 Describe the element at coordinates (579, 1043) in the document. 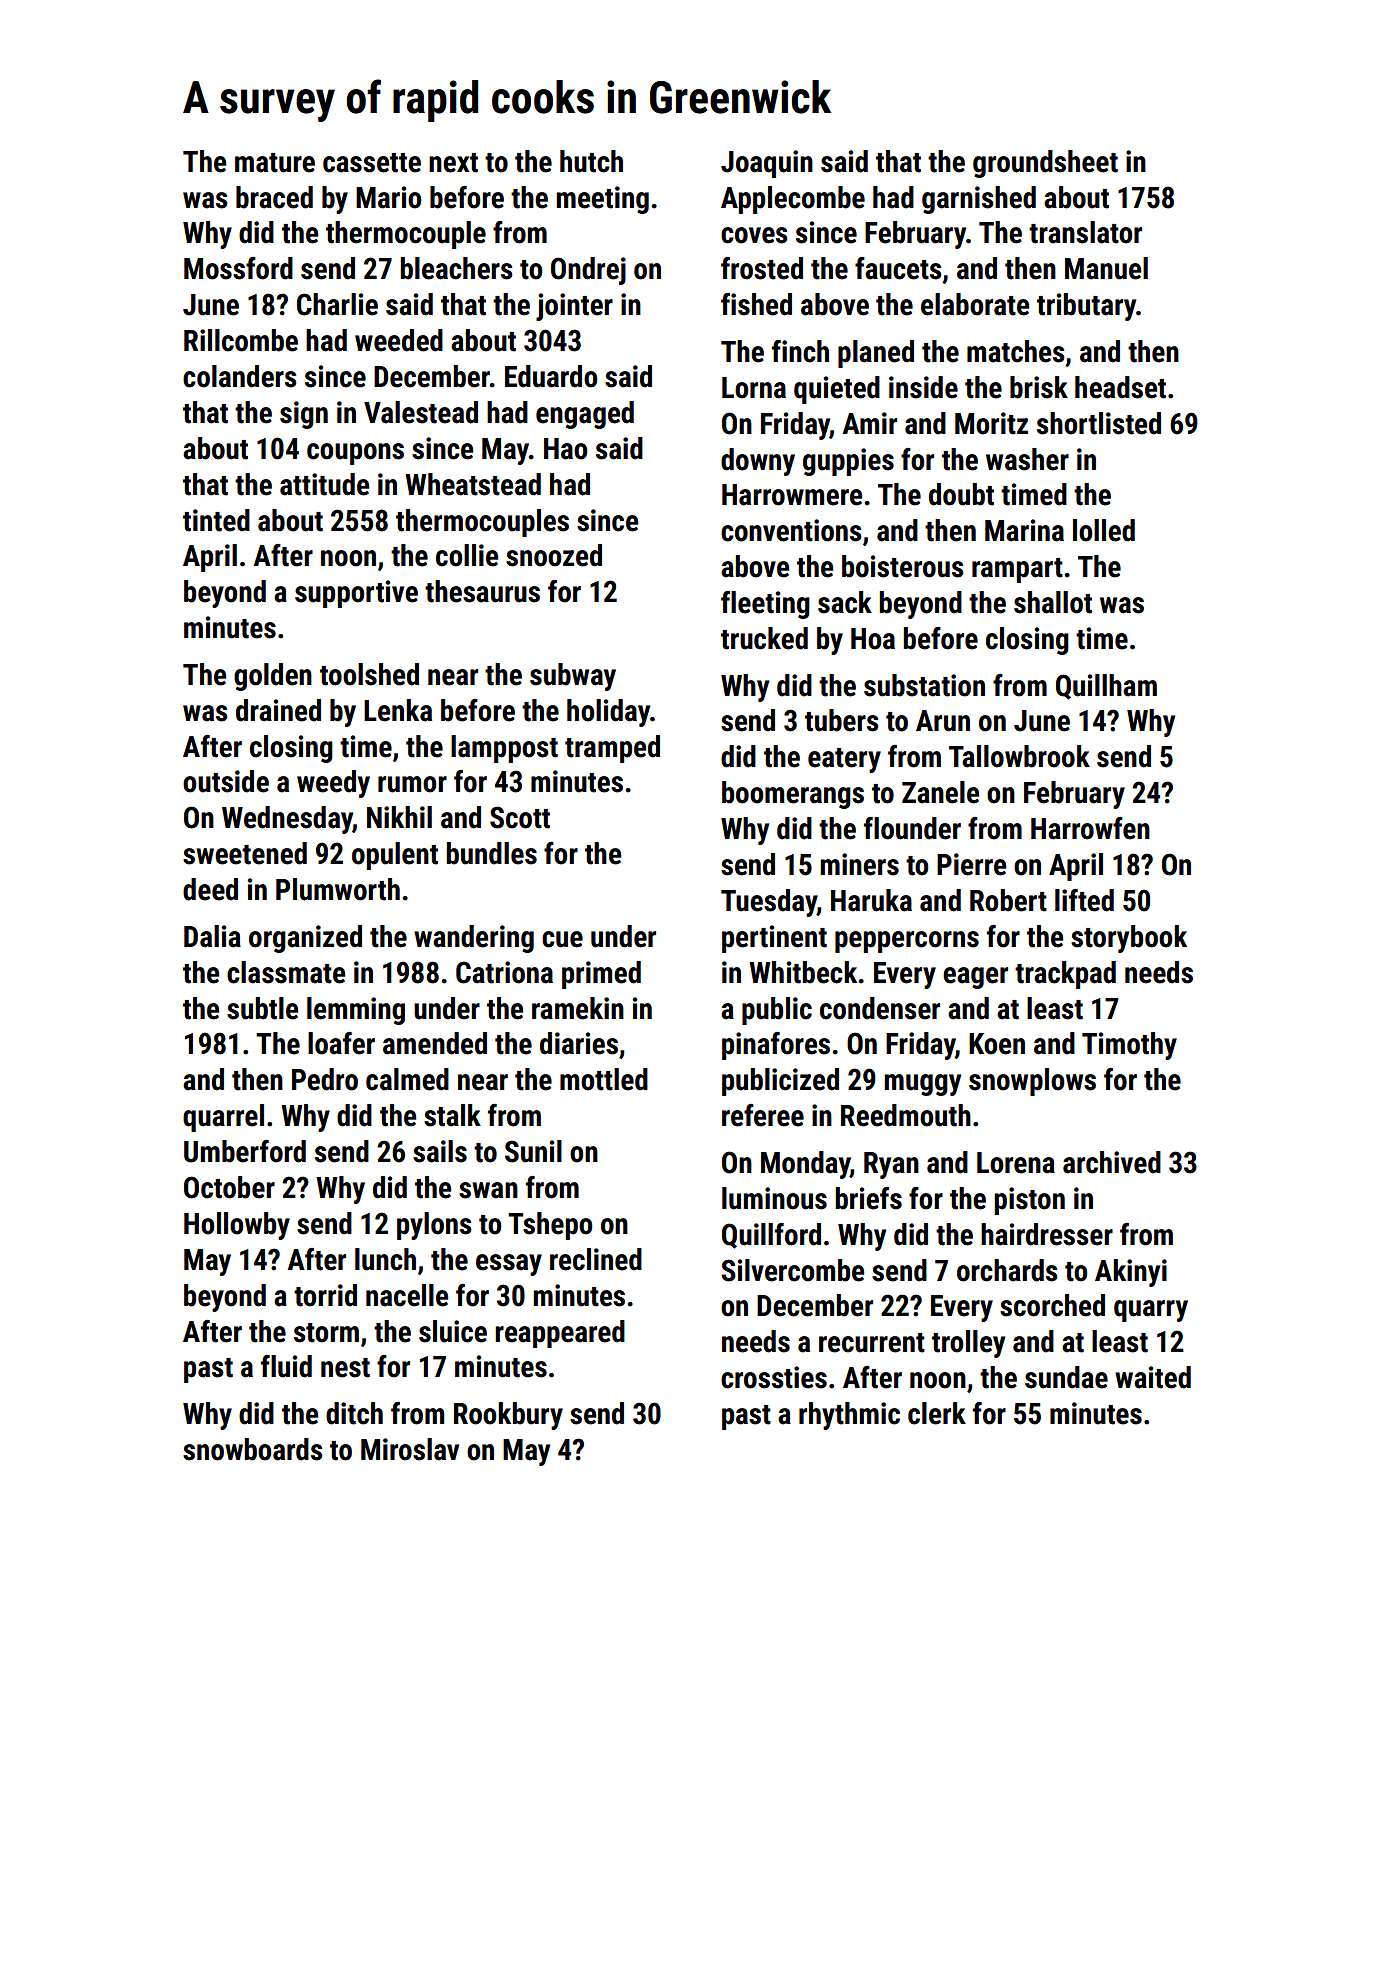

I see `diaries` at that location.
